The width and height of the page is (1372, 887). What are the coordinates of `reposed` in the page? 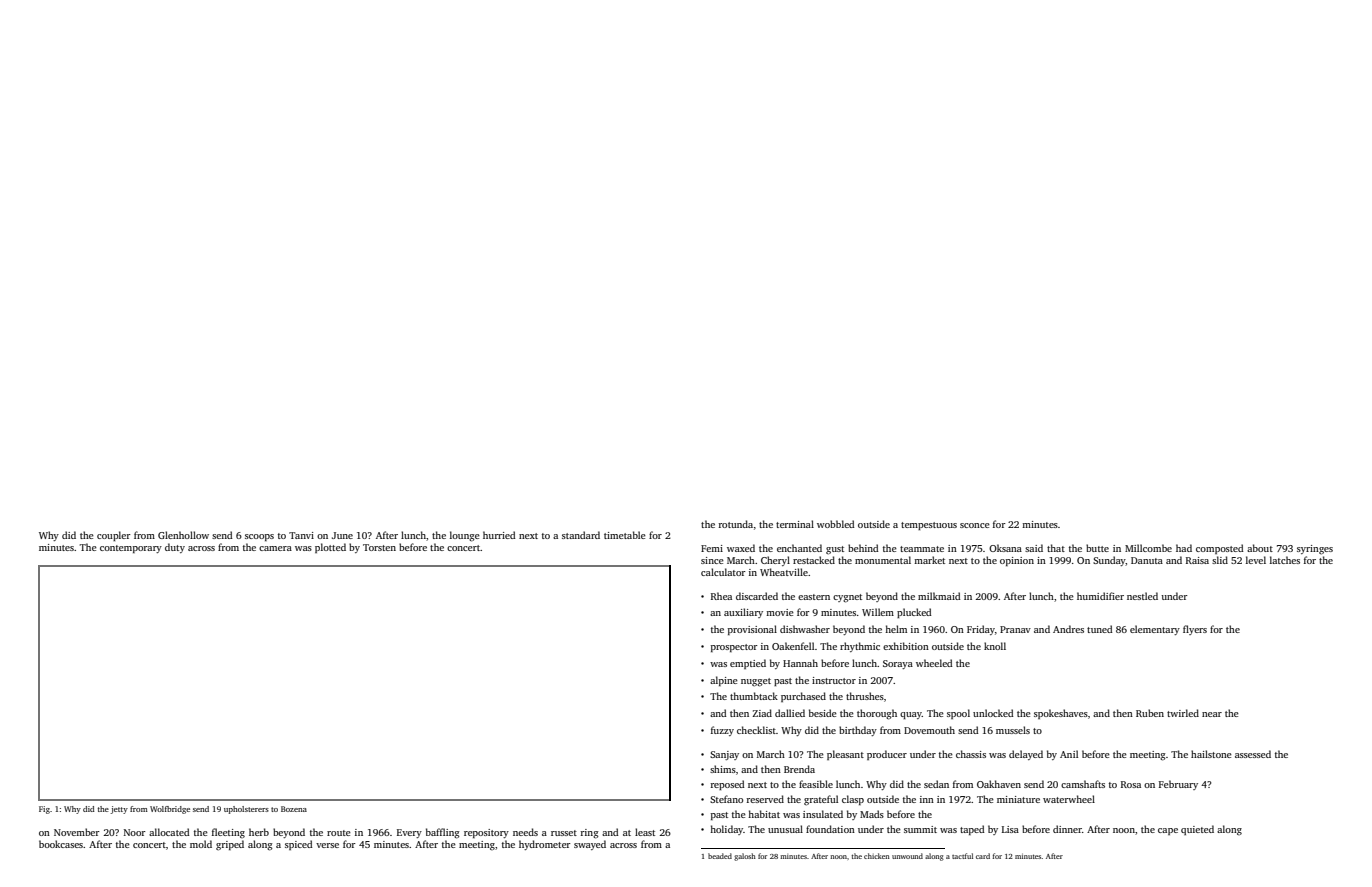 It's located at (728, 785).
